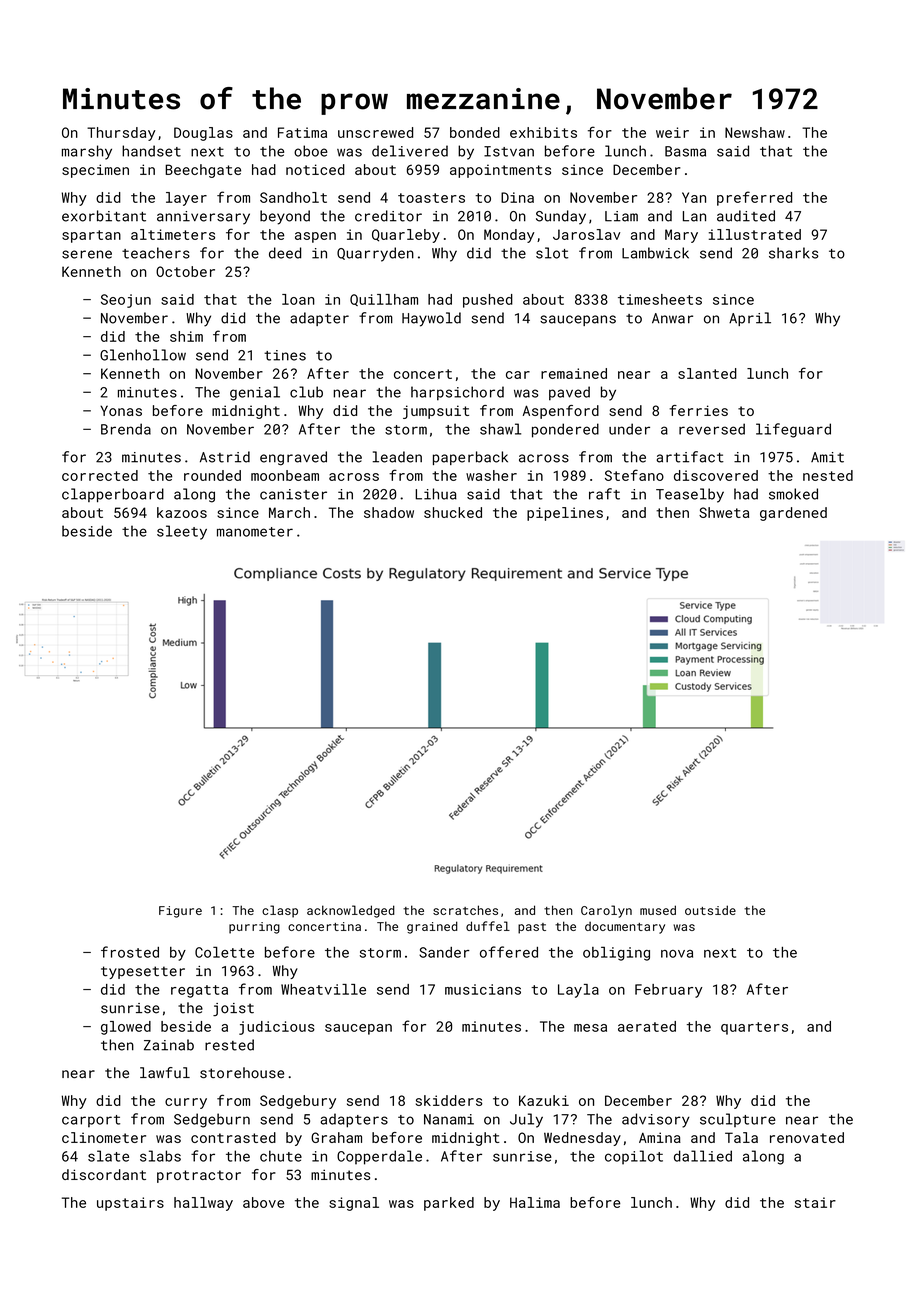 This screenshot has height=1308, width=924. What do you see at coordinates (565, 514) in the screenshot?
I see `pipelines` at bounding box center [565, 514].
